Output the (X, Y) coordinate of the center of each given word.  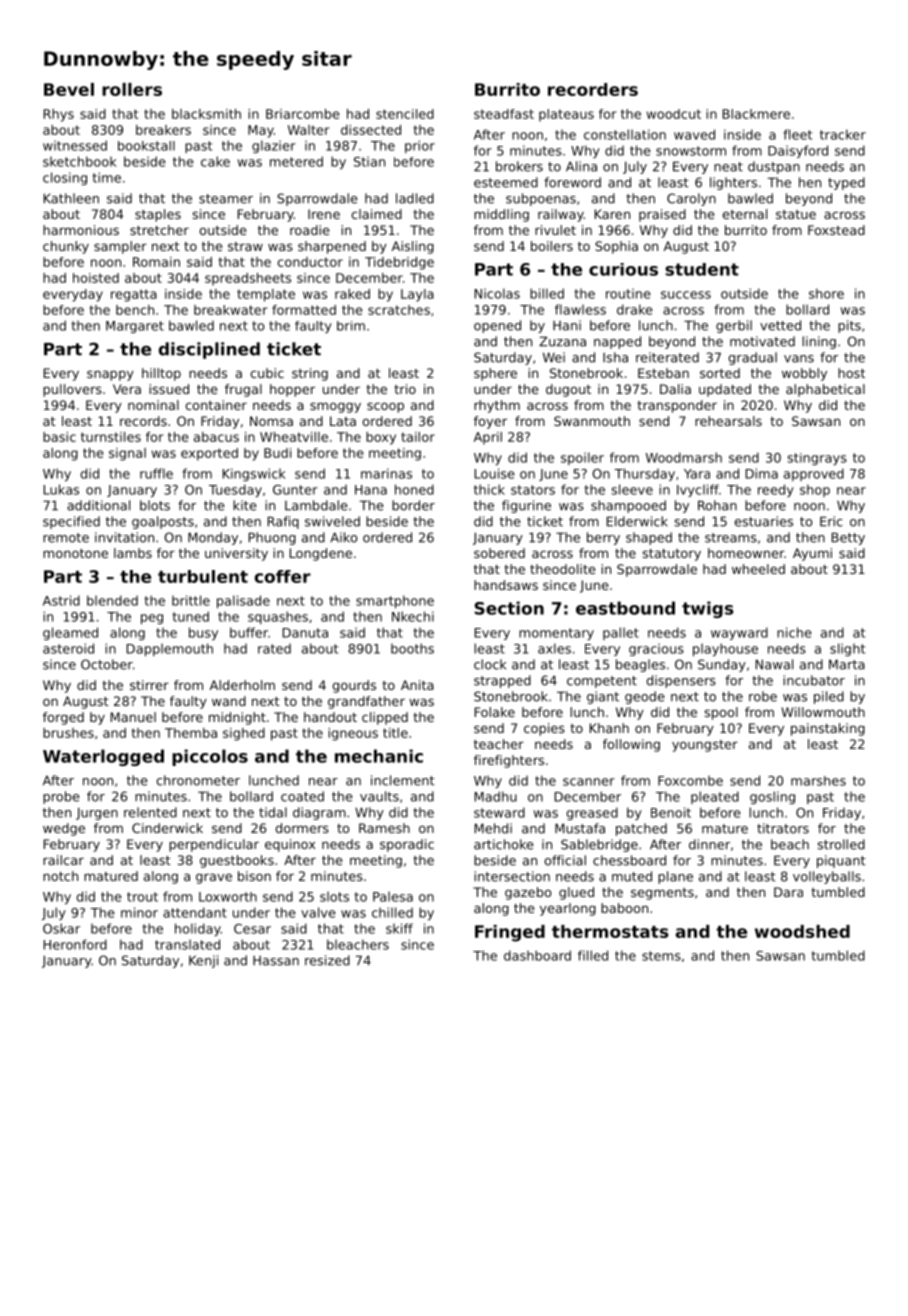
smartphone (395, 601)
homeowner (746, 553)
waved (694, 134)
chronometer (198, 780)
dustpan (774, 167)
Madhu (496, 796)
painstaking (828, 729)
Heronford (75, 944)
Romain (156, 262)
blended (112, 600)
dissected (371, 130)
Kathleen (71, 198)
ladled (415, 198)
